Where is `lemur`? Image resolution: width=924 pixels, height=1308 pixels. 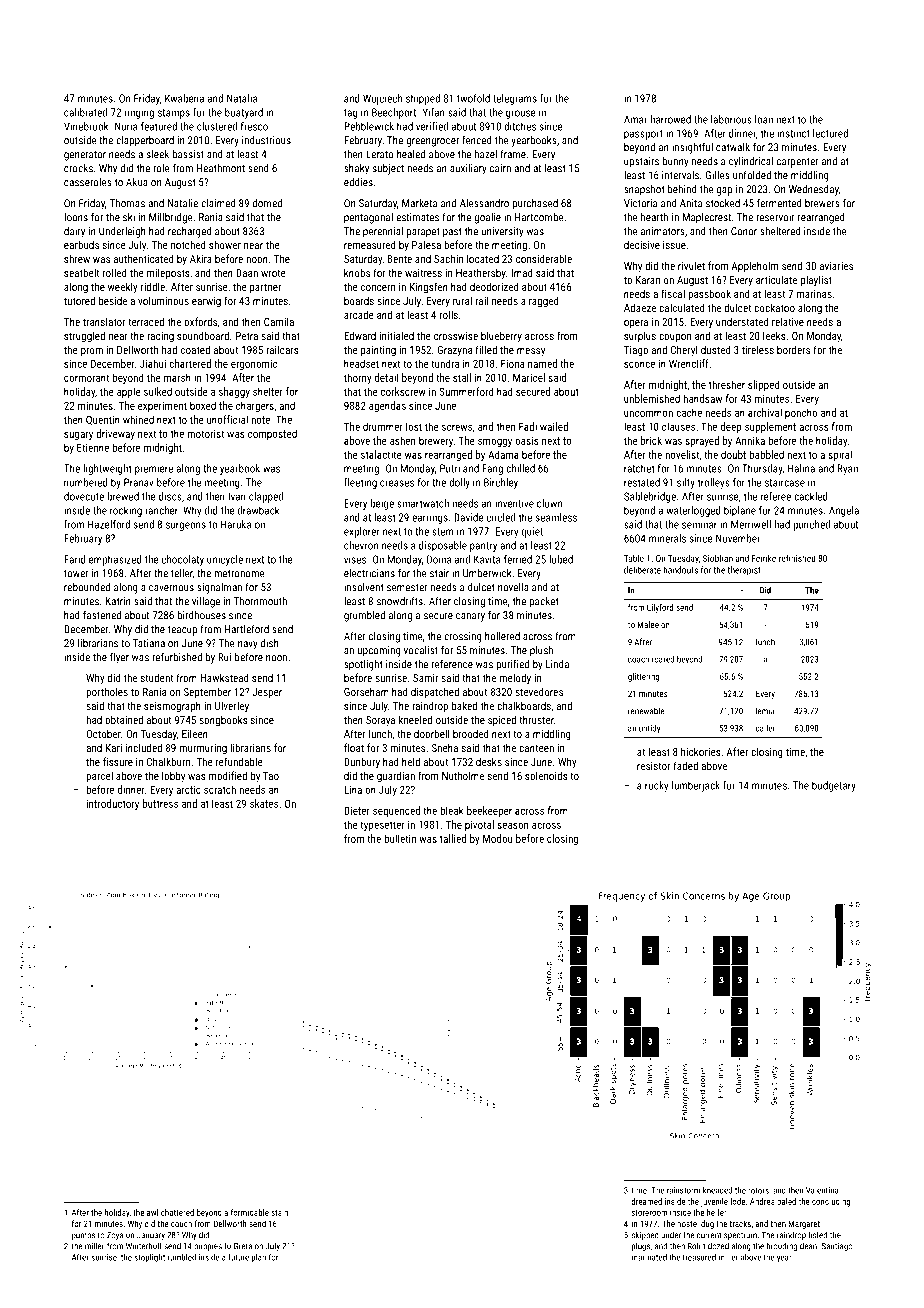
lemur is located at coordinates (765, 711).
